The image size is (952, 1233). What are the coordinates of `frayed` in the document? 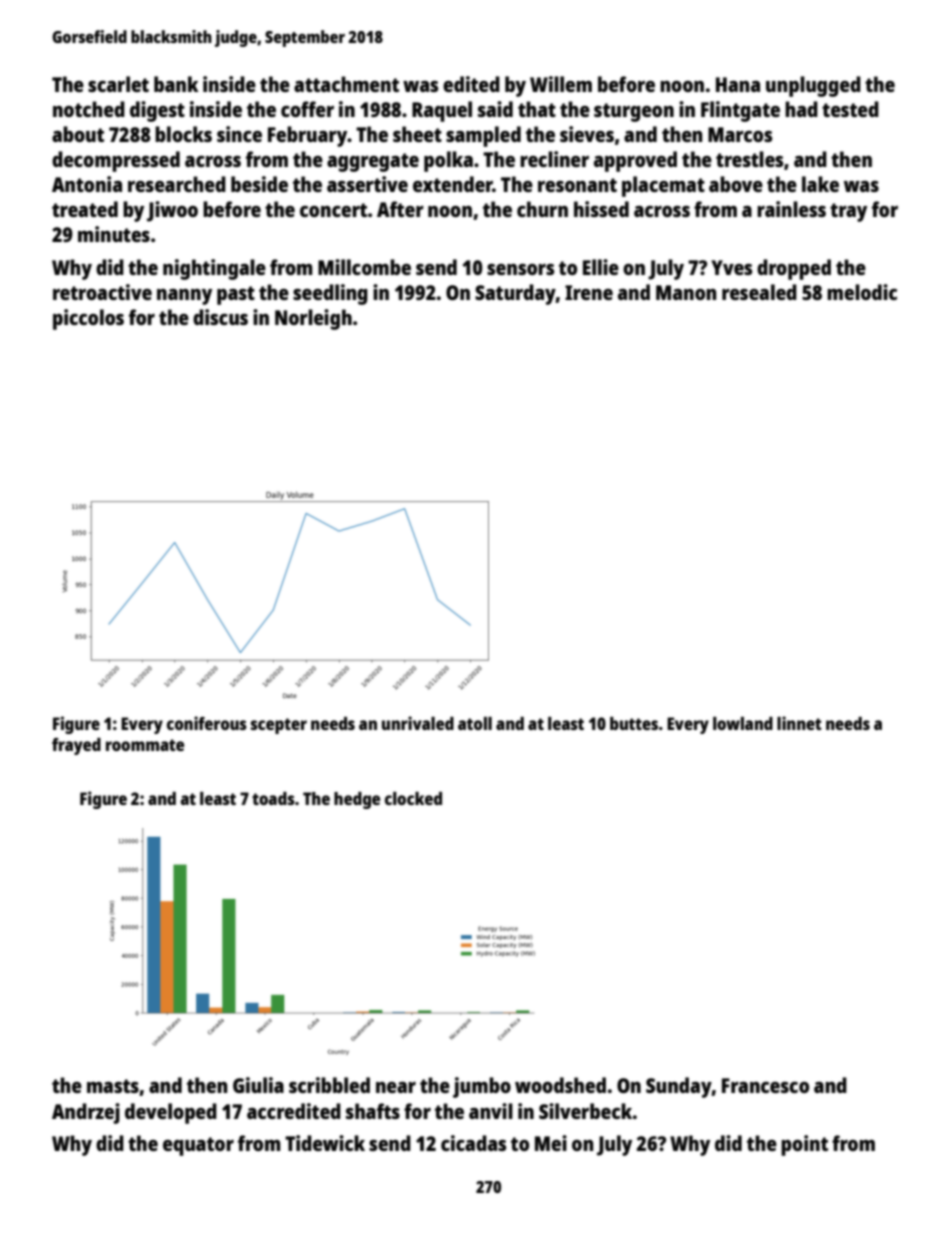 It's located at (76, 746).
